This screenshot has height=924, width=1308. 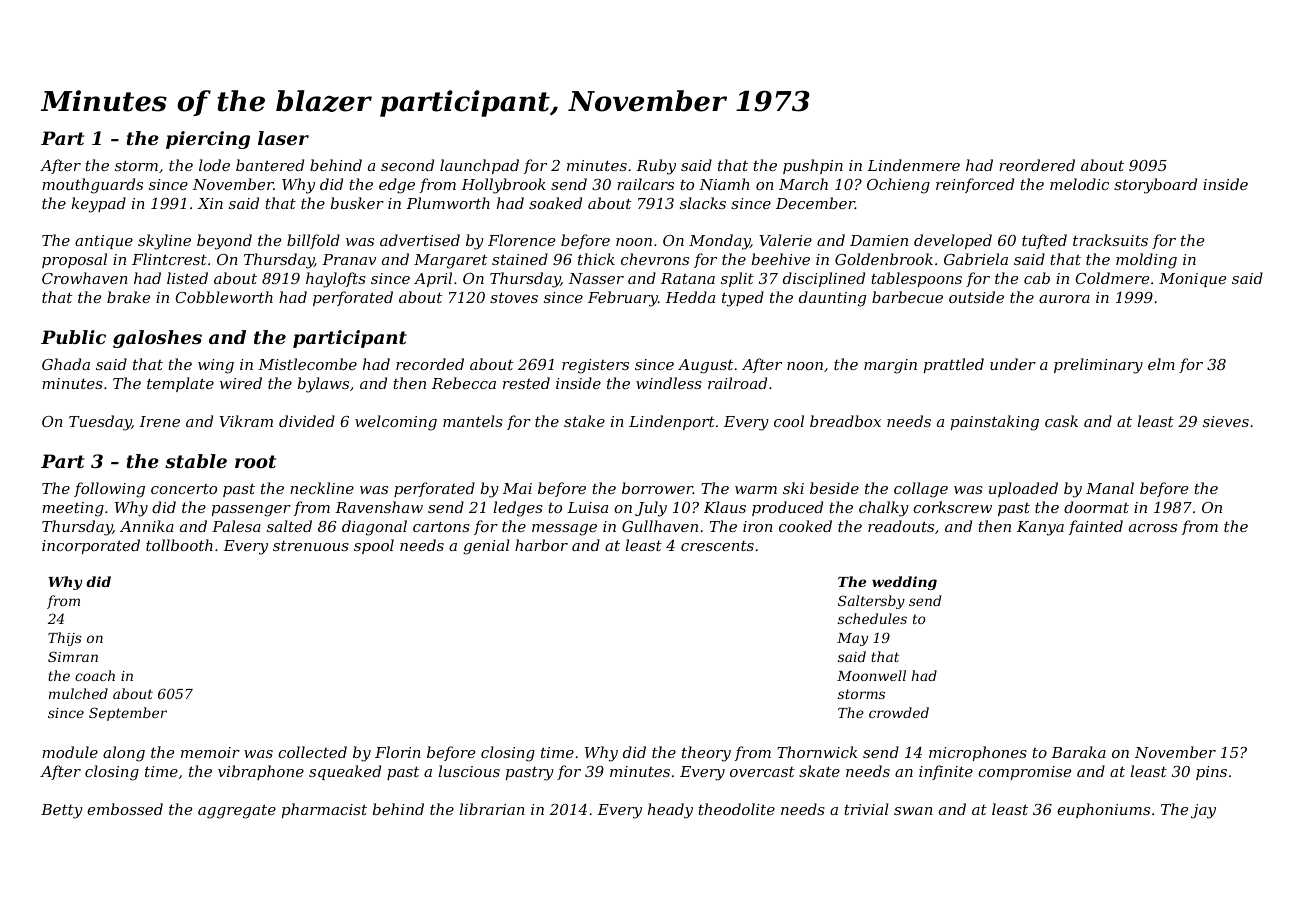 What do you see at coordinates (1226, 421) in the screenshot?
I see `sieves` at bounding box center [1226, 421].
